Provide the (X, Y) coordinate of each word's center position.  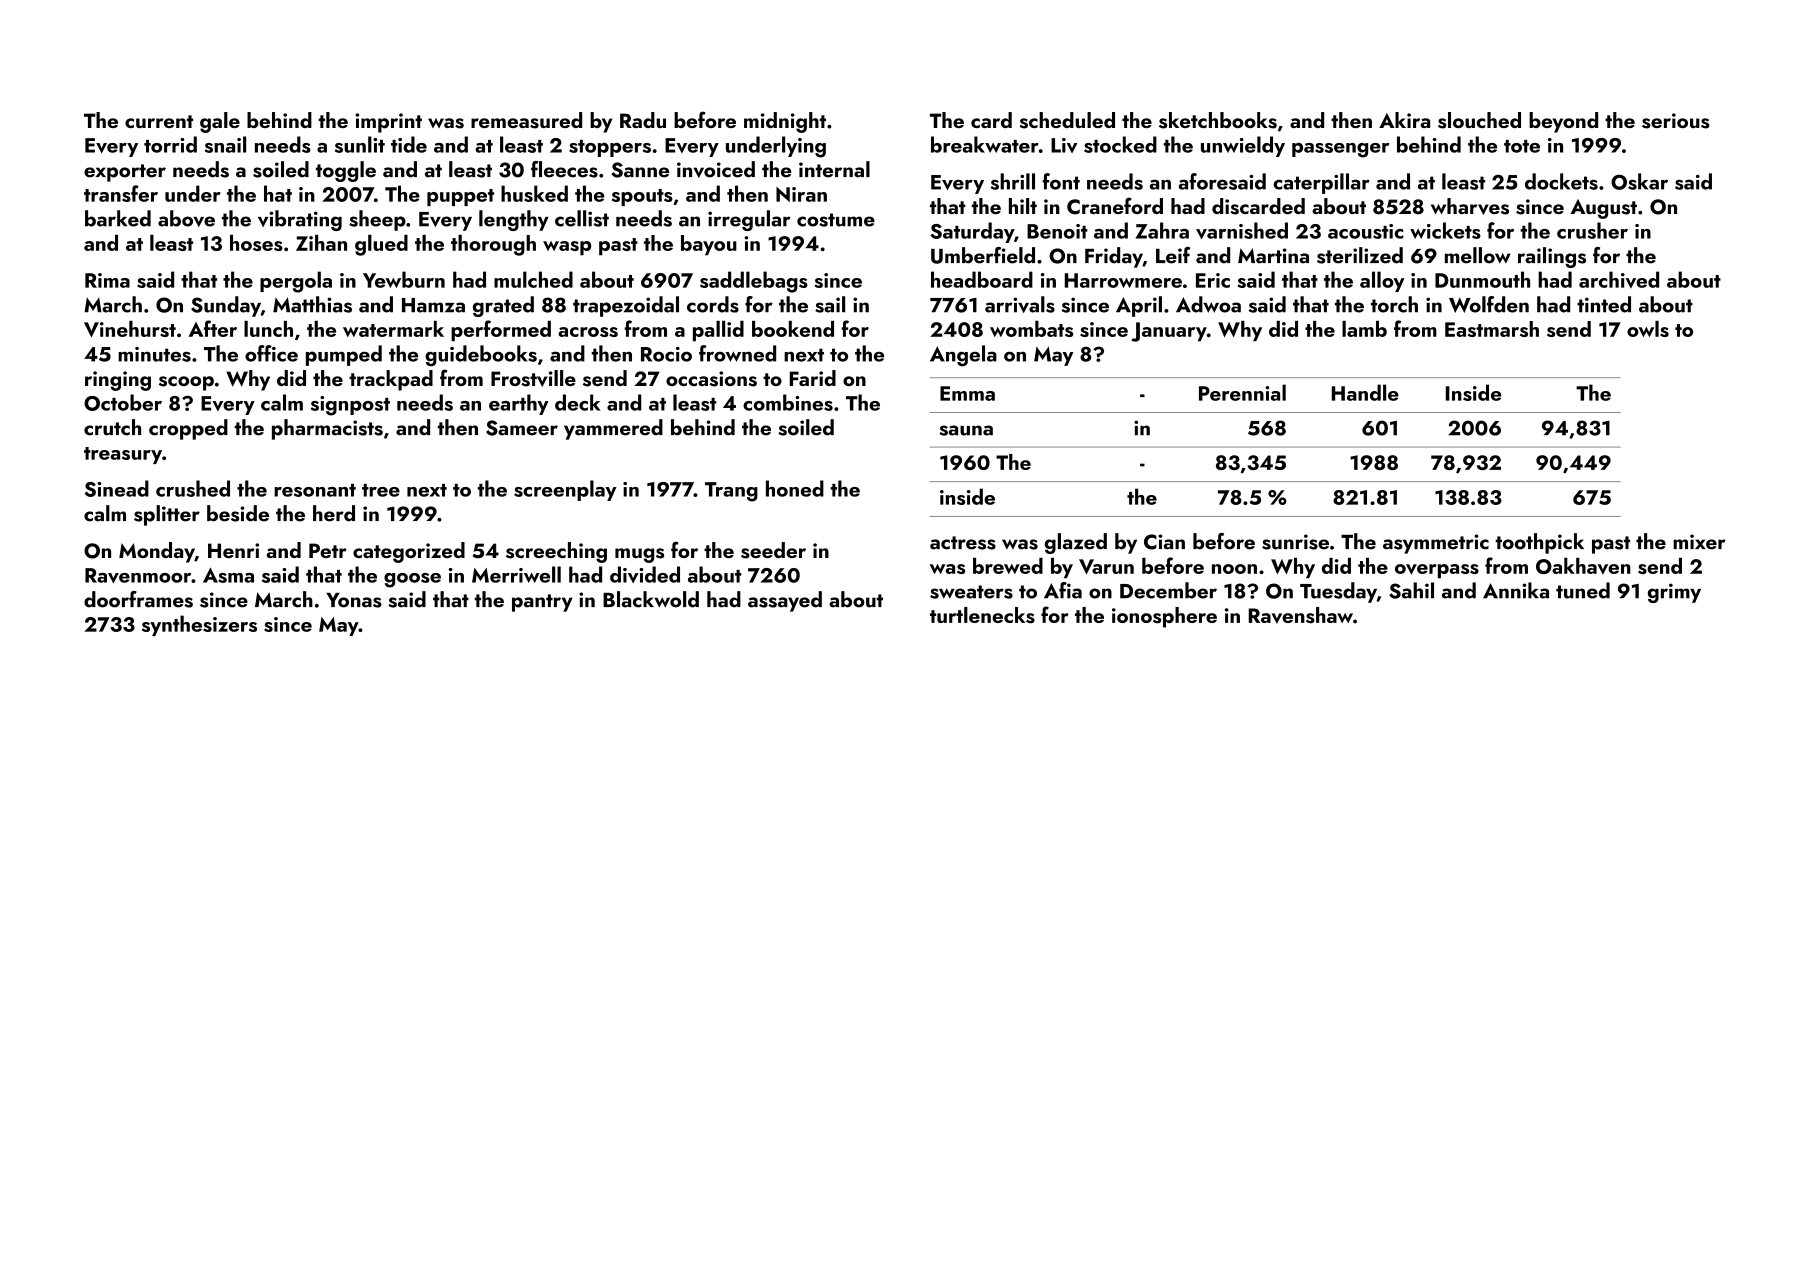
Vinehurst (130, 329)
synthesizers (199, 625)
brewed (1008, 566)
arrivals (1020, 304)
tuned (1583, 590)
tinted (1604, 304)
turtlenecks (982, 615)
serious (1676, 121)
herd (334, 513)
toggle (346, 171)
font (1061, 181)
